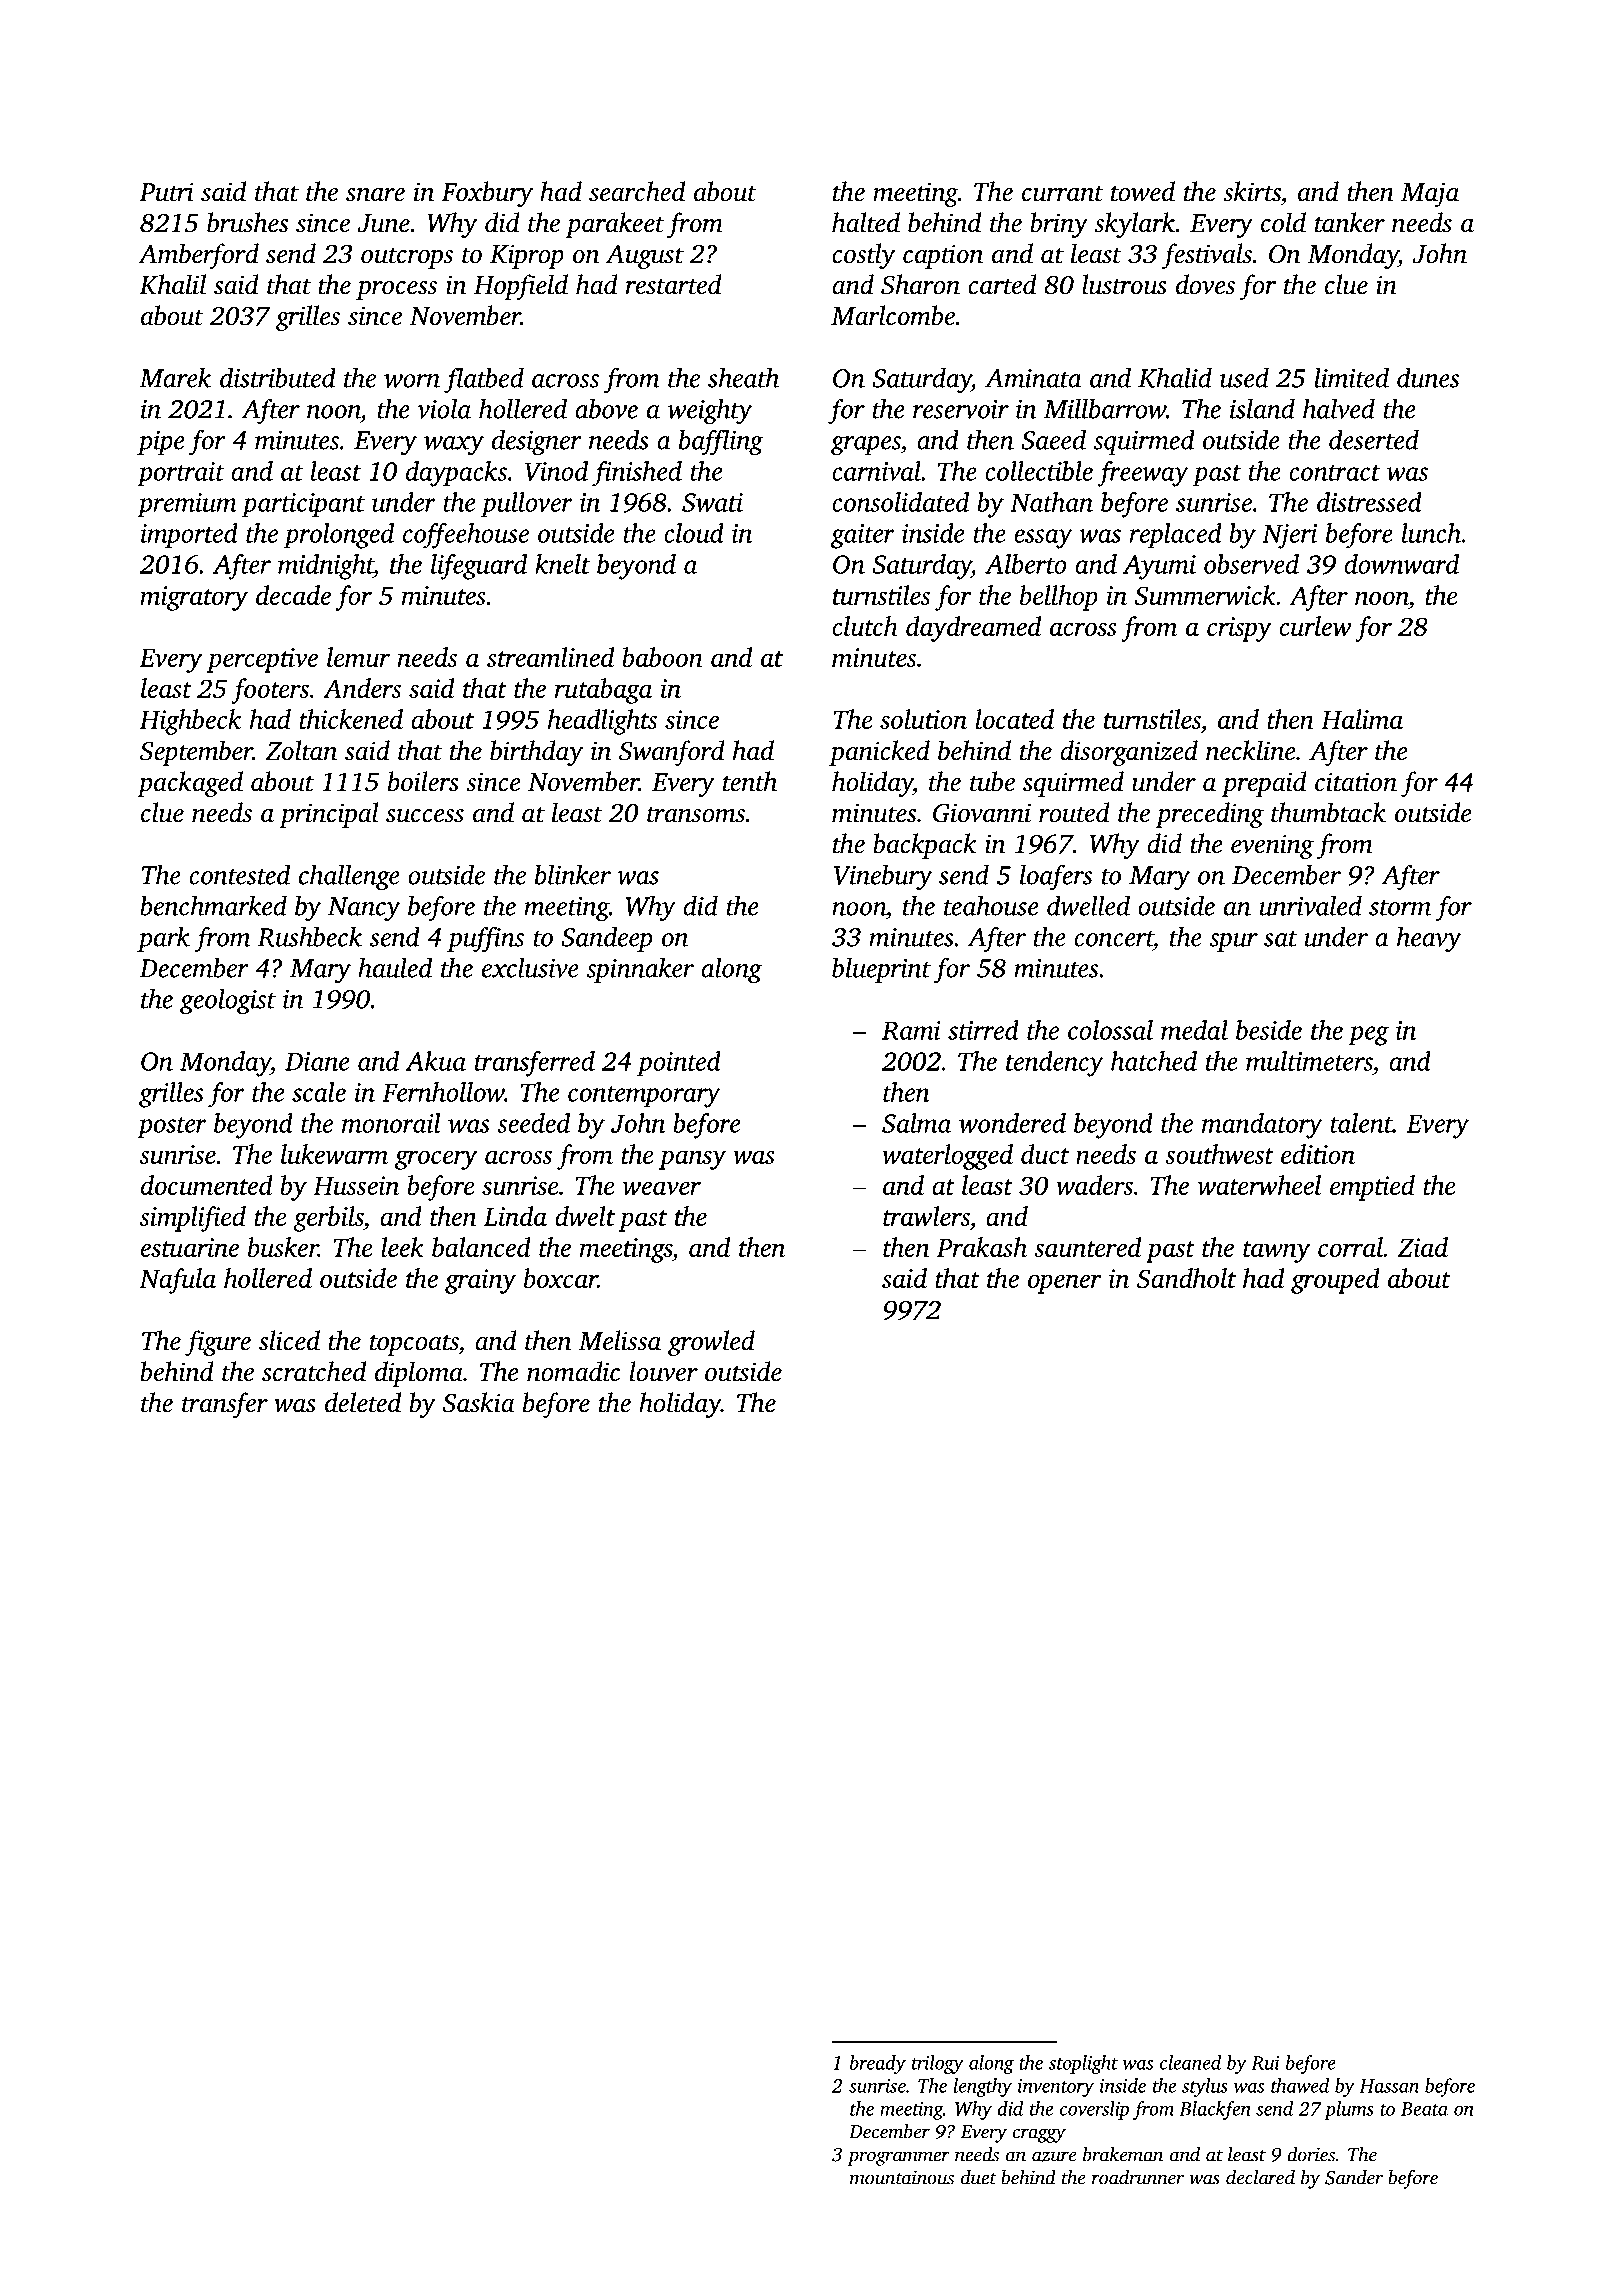  What do you see at coordinates (938, 2064) in the screenshot?
I see `trilogy` at bounding box center [938, 2064].
